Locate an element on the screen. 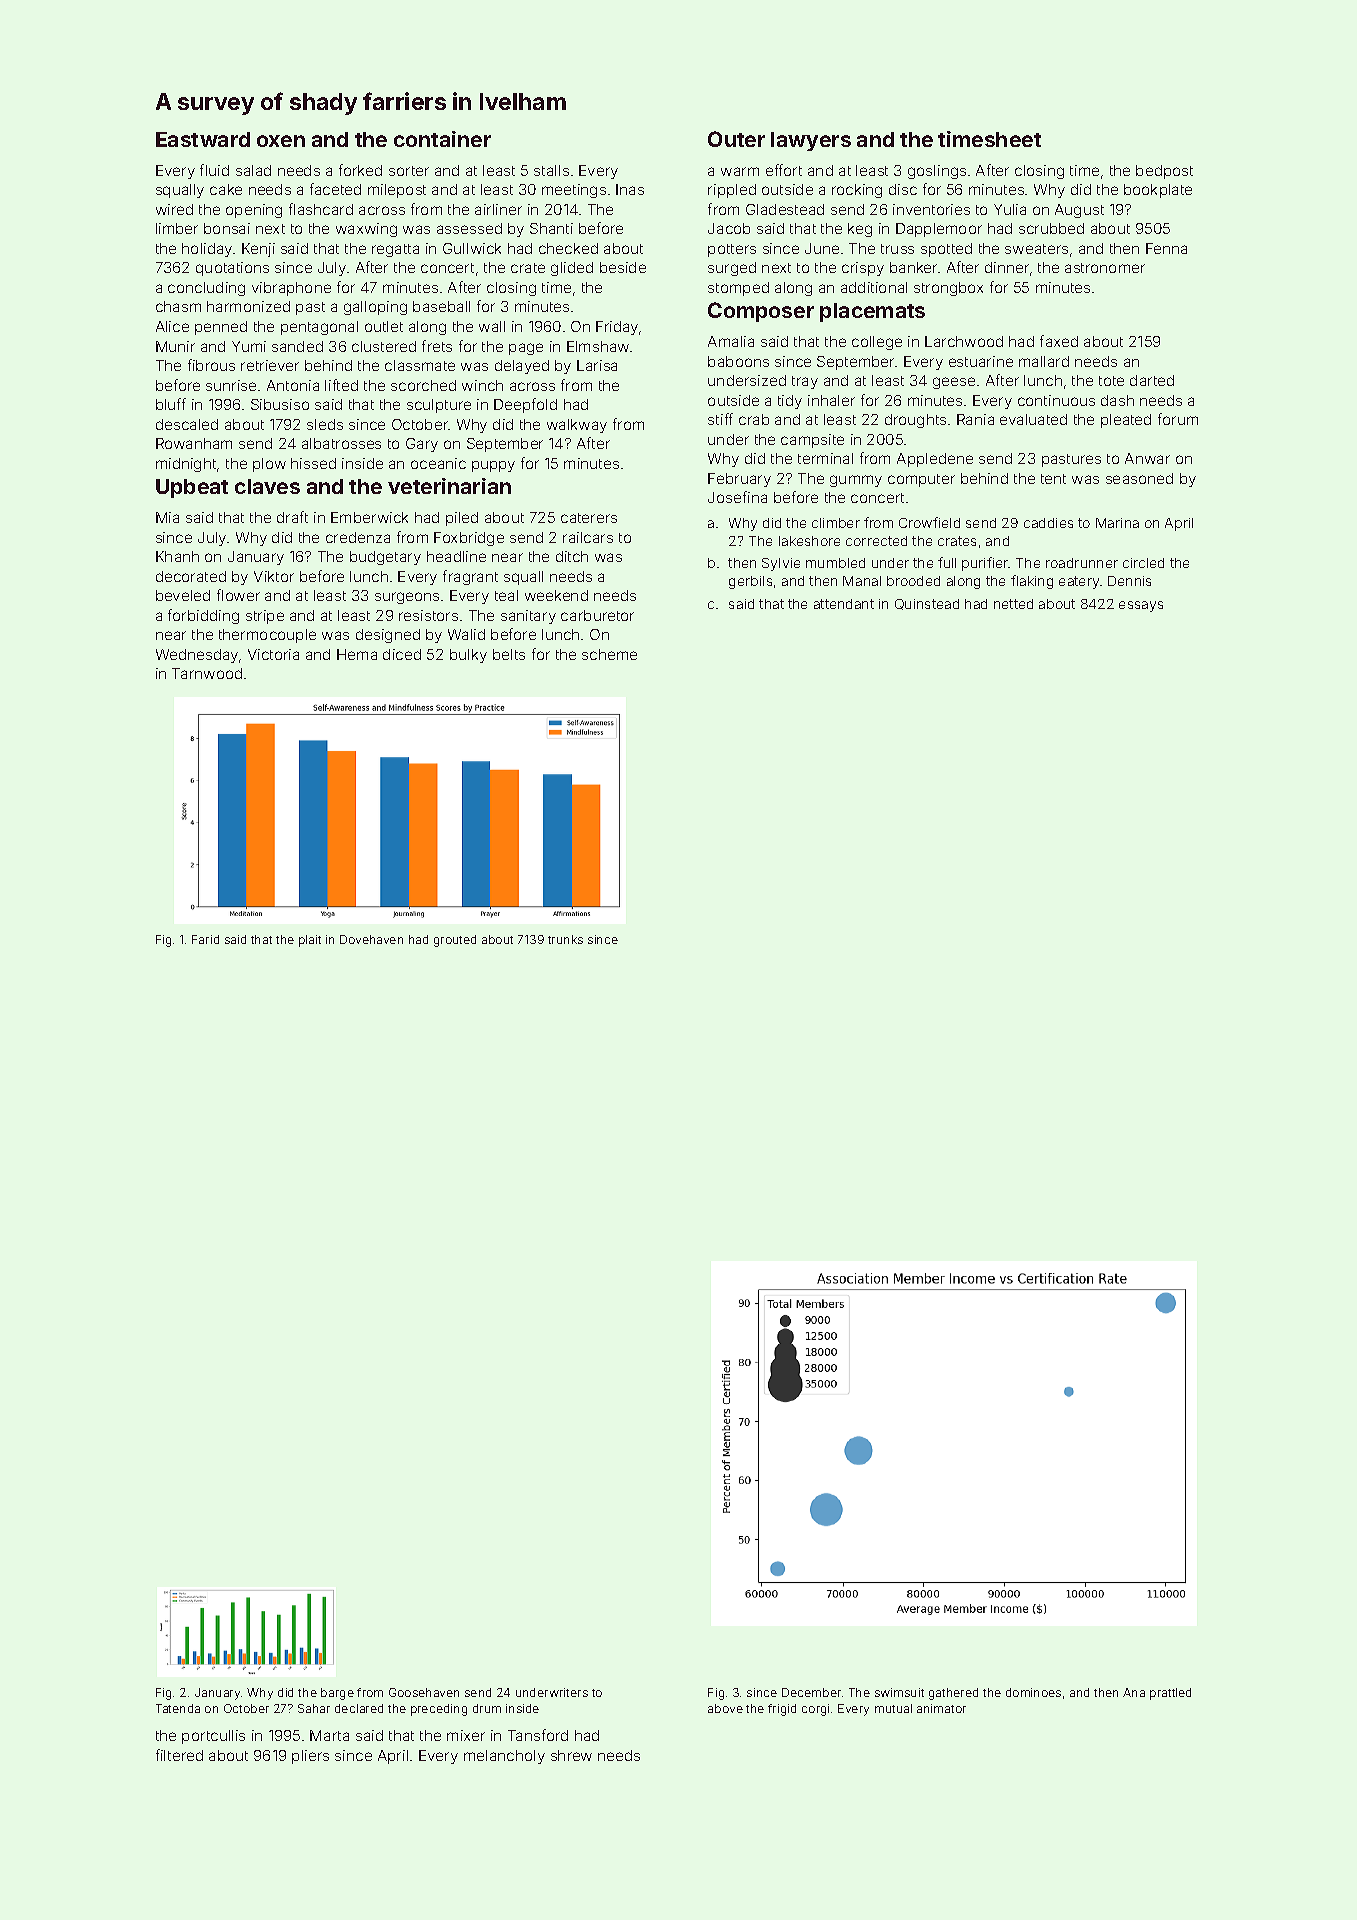 Image resolution: width=1357 pixels, height=1920 pixels. Emberwick is located at coordinates (369, 517).
